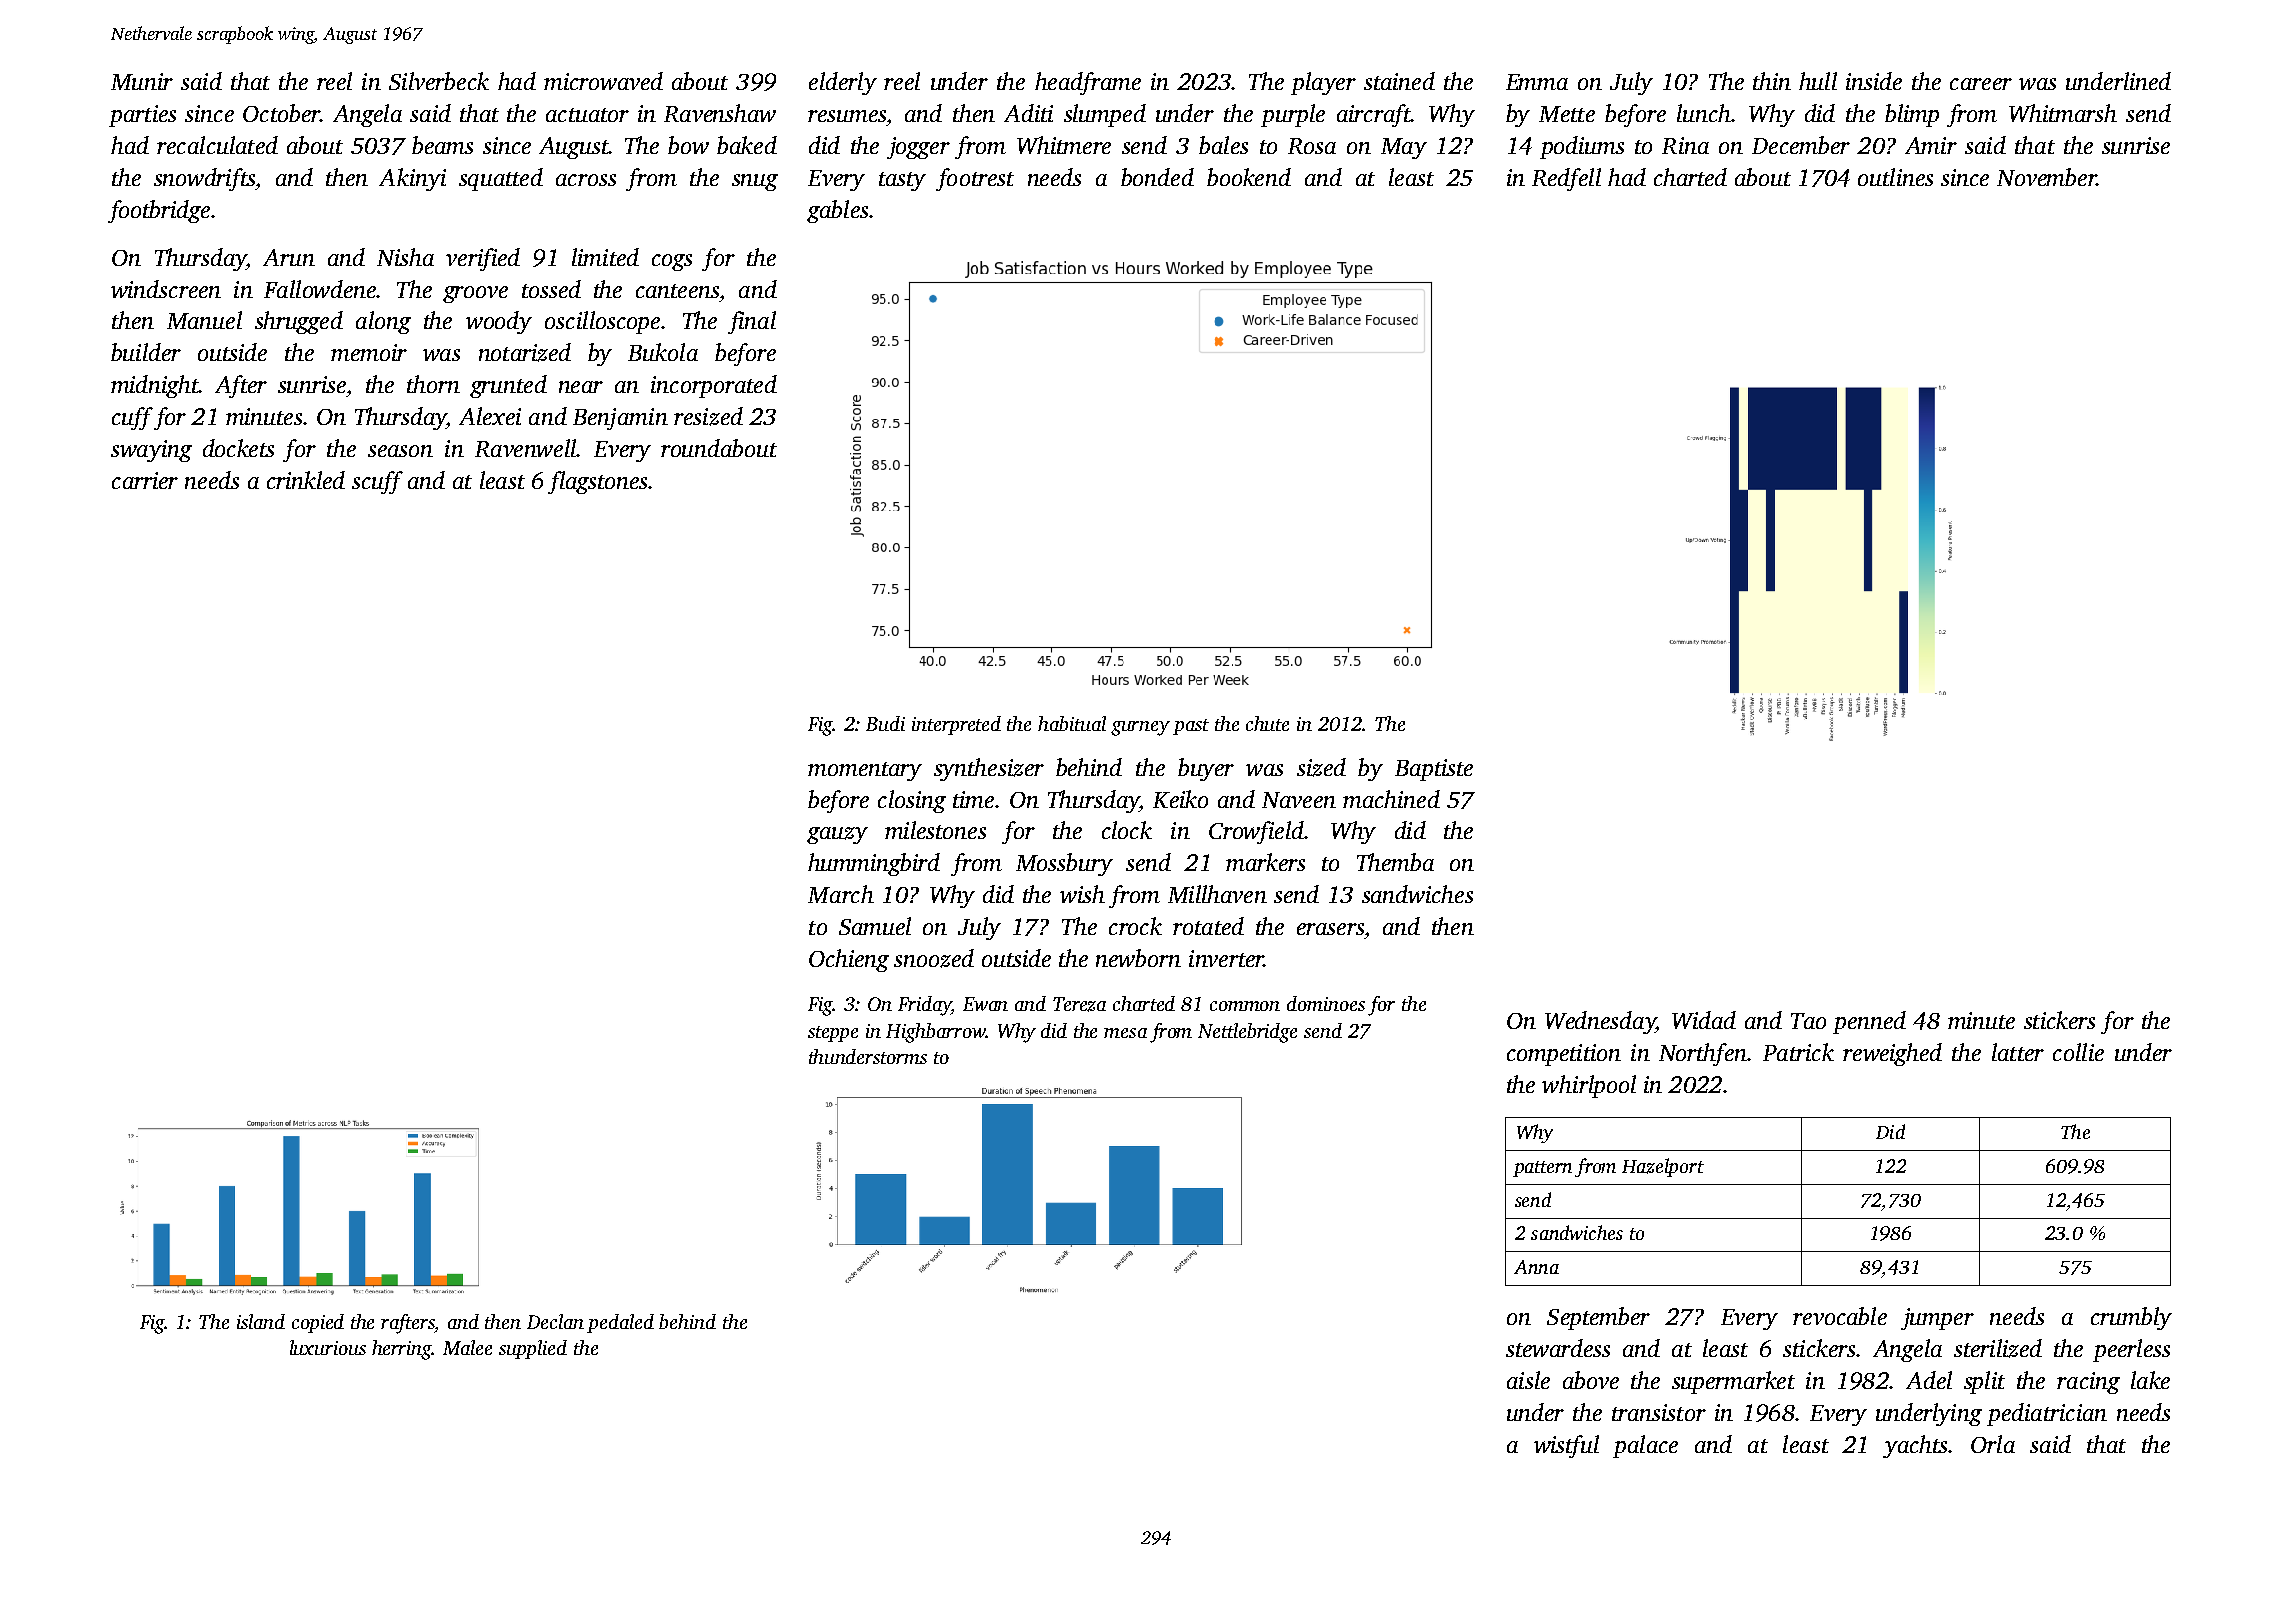 This screenshot has height=1614, width=2282. What do you see at coordinates (306, 480) in the screenshot?
I see `crinkled` at bounding box center [306, 480].
